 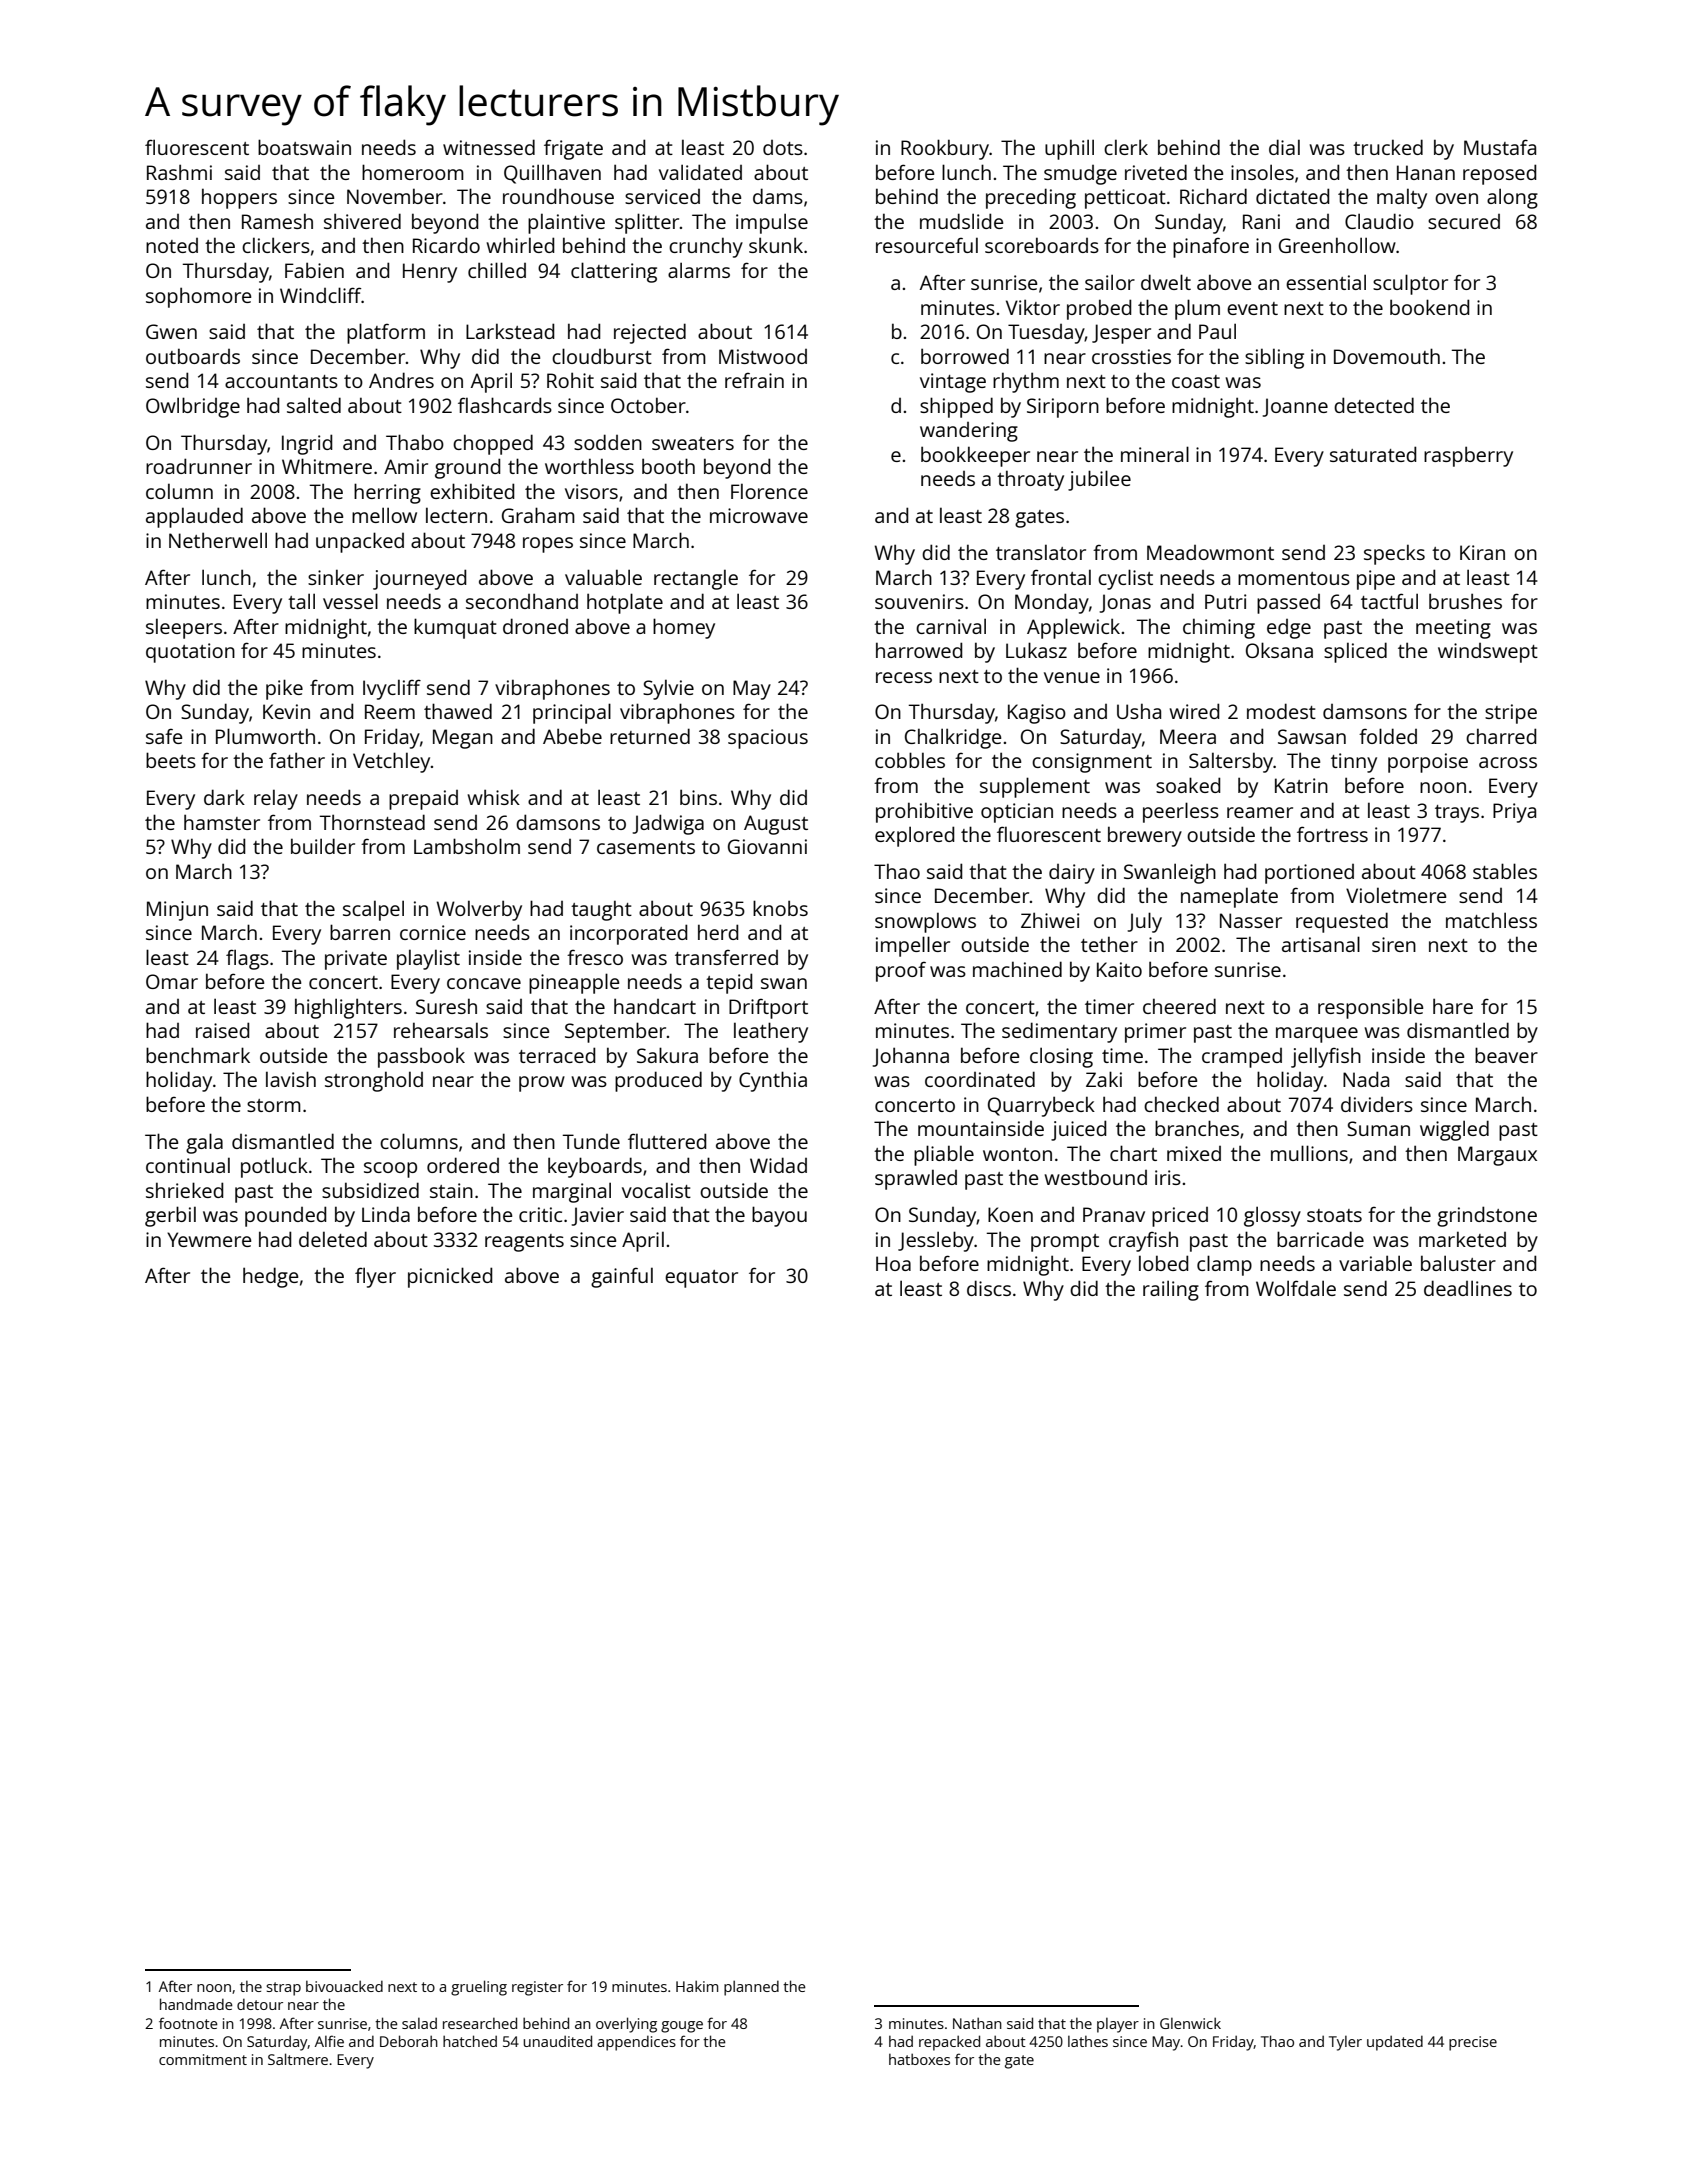 What do you see at coordinates (1395, 2043) in the screenshot?
I see `updated` at bounding box center [1395, 2043].
